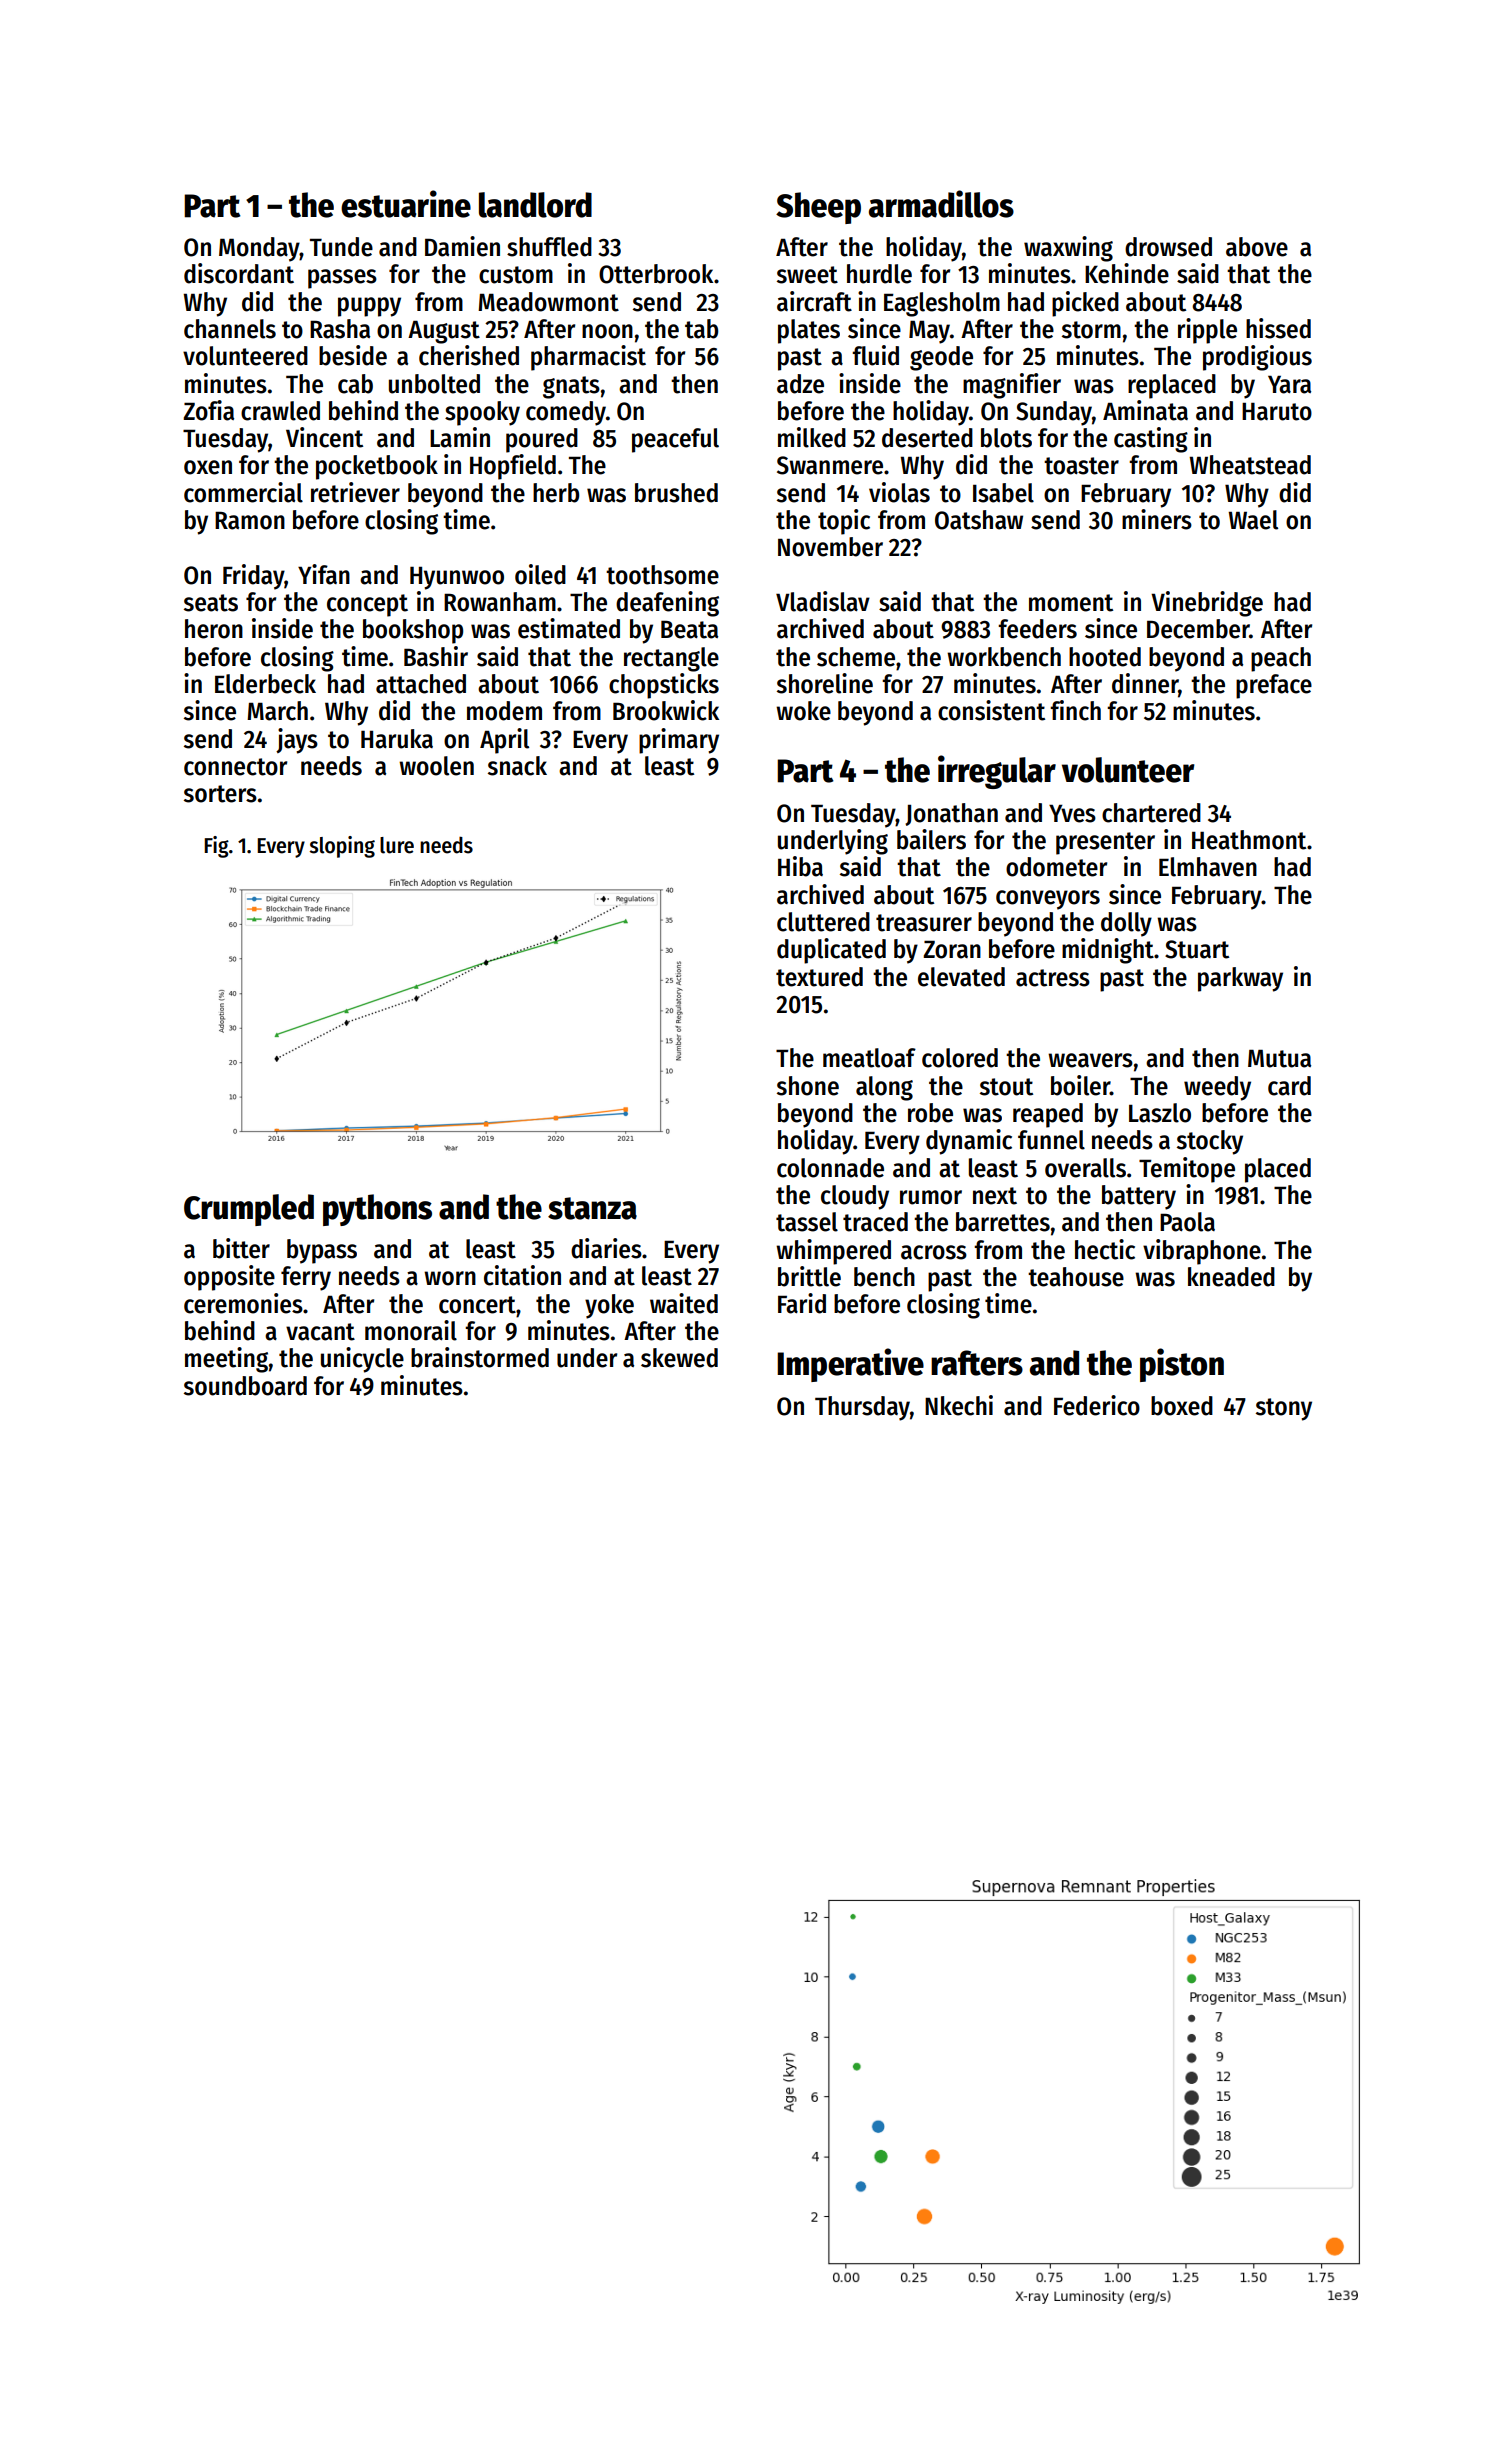 The height and width of the screenshot is (2464, 1496). Describe the element at coordinates (1108, 951) in the screenshot. I see `midnight` at that location.
